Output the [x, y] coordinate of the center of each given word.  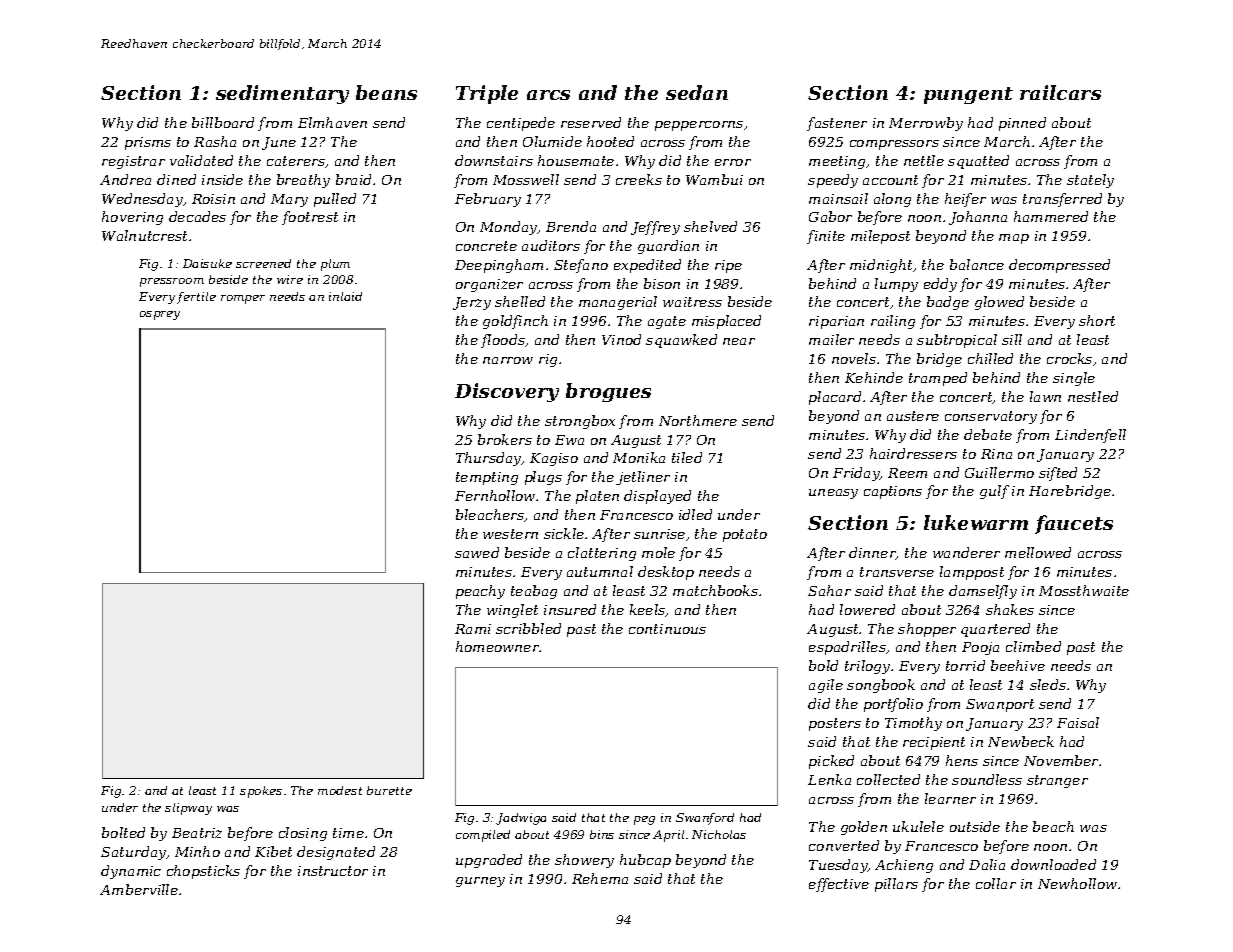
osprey [160, 315]
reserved [591, 122]
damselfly [983, 592]
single [1074, 379]
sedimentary [282, 94]
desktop [666, 573]
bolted [123, 832]
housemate [576, 160]
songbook [881, 686]
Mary [289, 200]
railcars [1060, 92]
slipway [188, 809]
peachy [480, 592]
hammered [1051, 216]
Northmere [698, 420]
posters [835, 724]
